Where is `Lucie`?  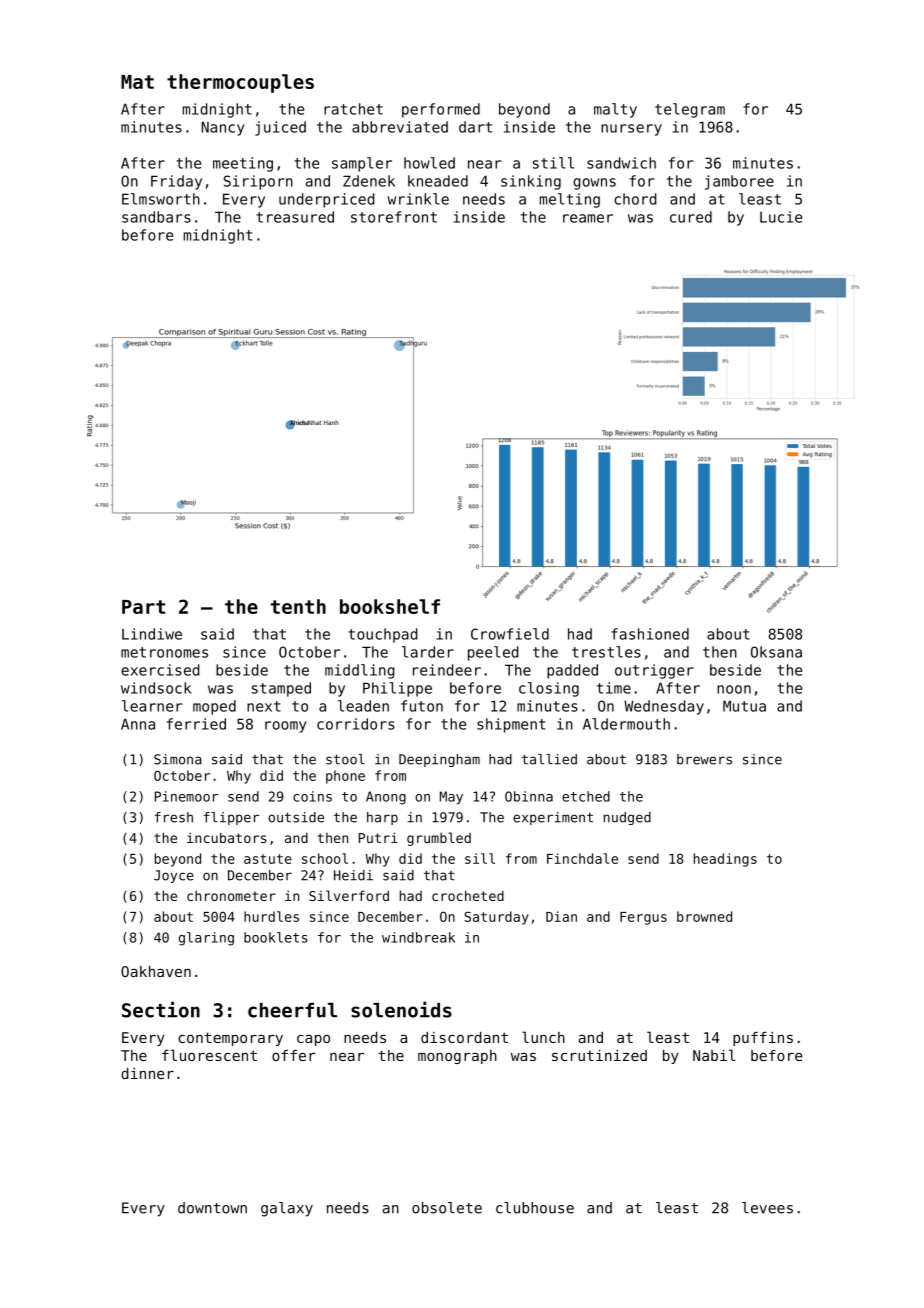 Lucie is located at coordinates (781, 217).
